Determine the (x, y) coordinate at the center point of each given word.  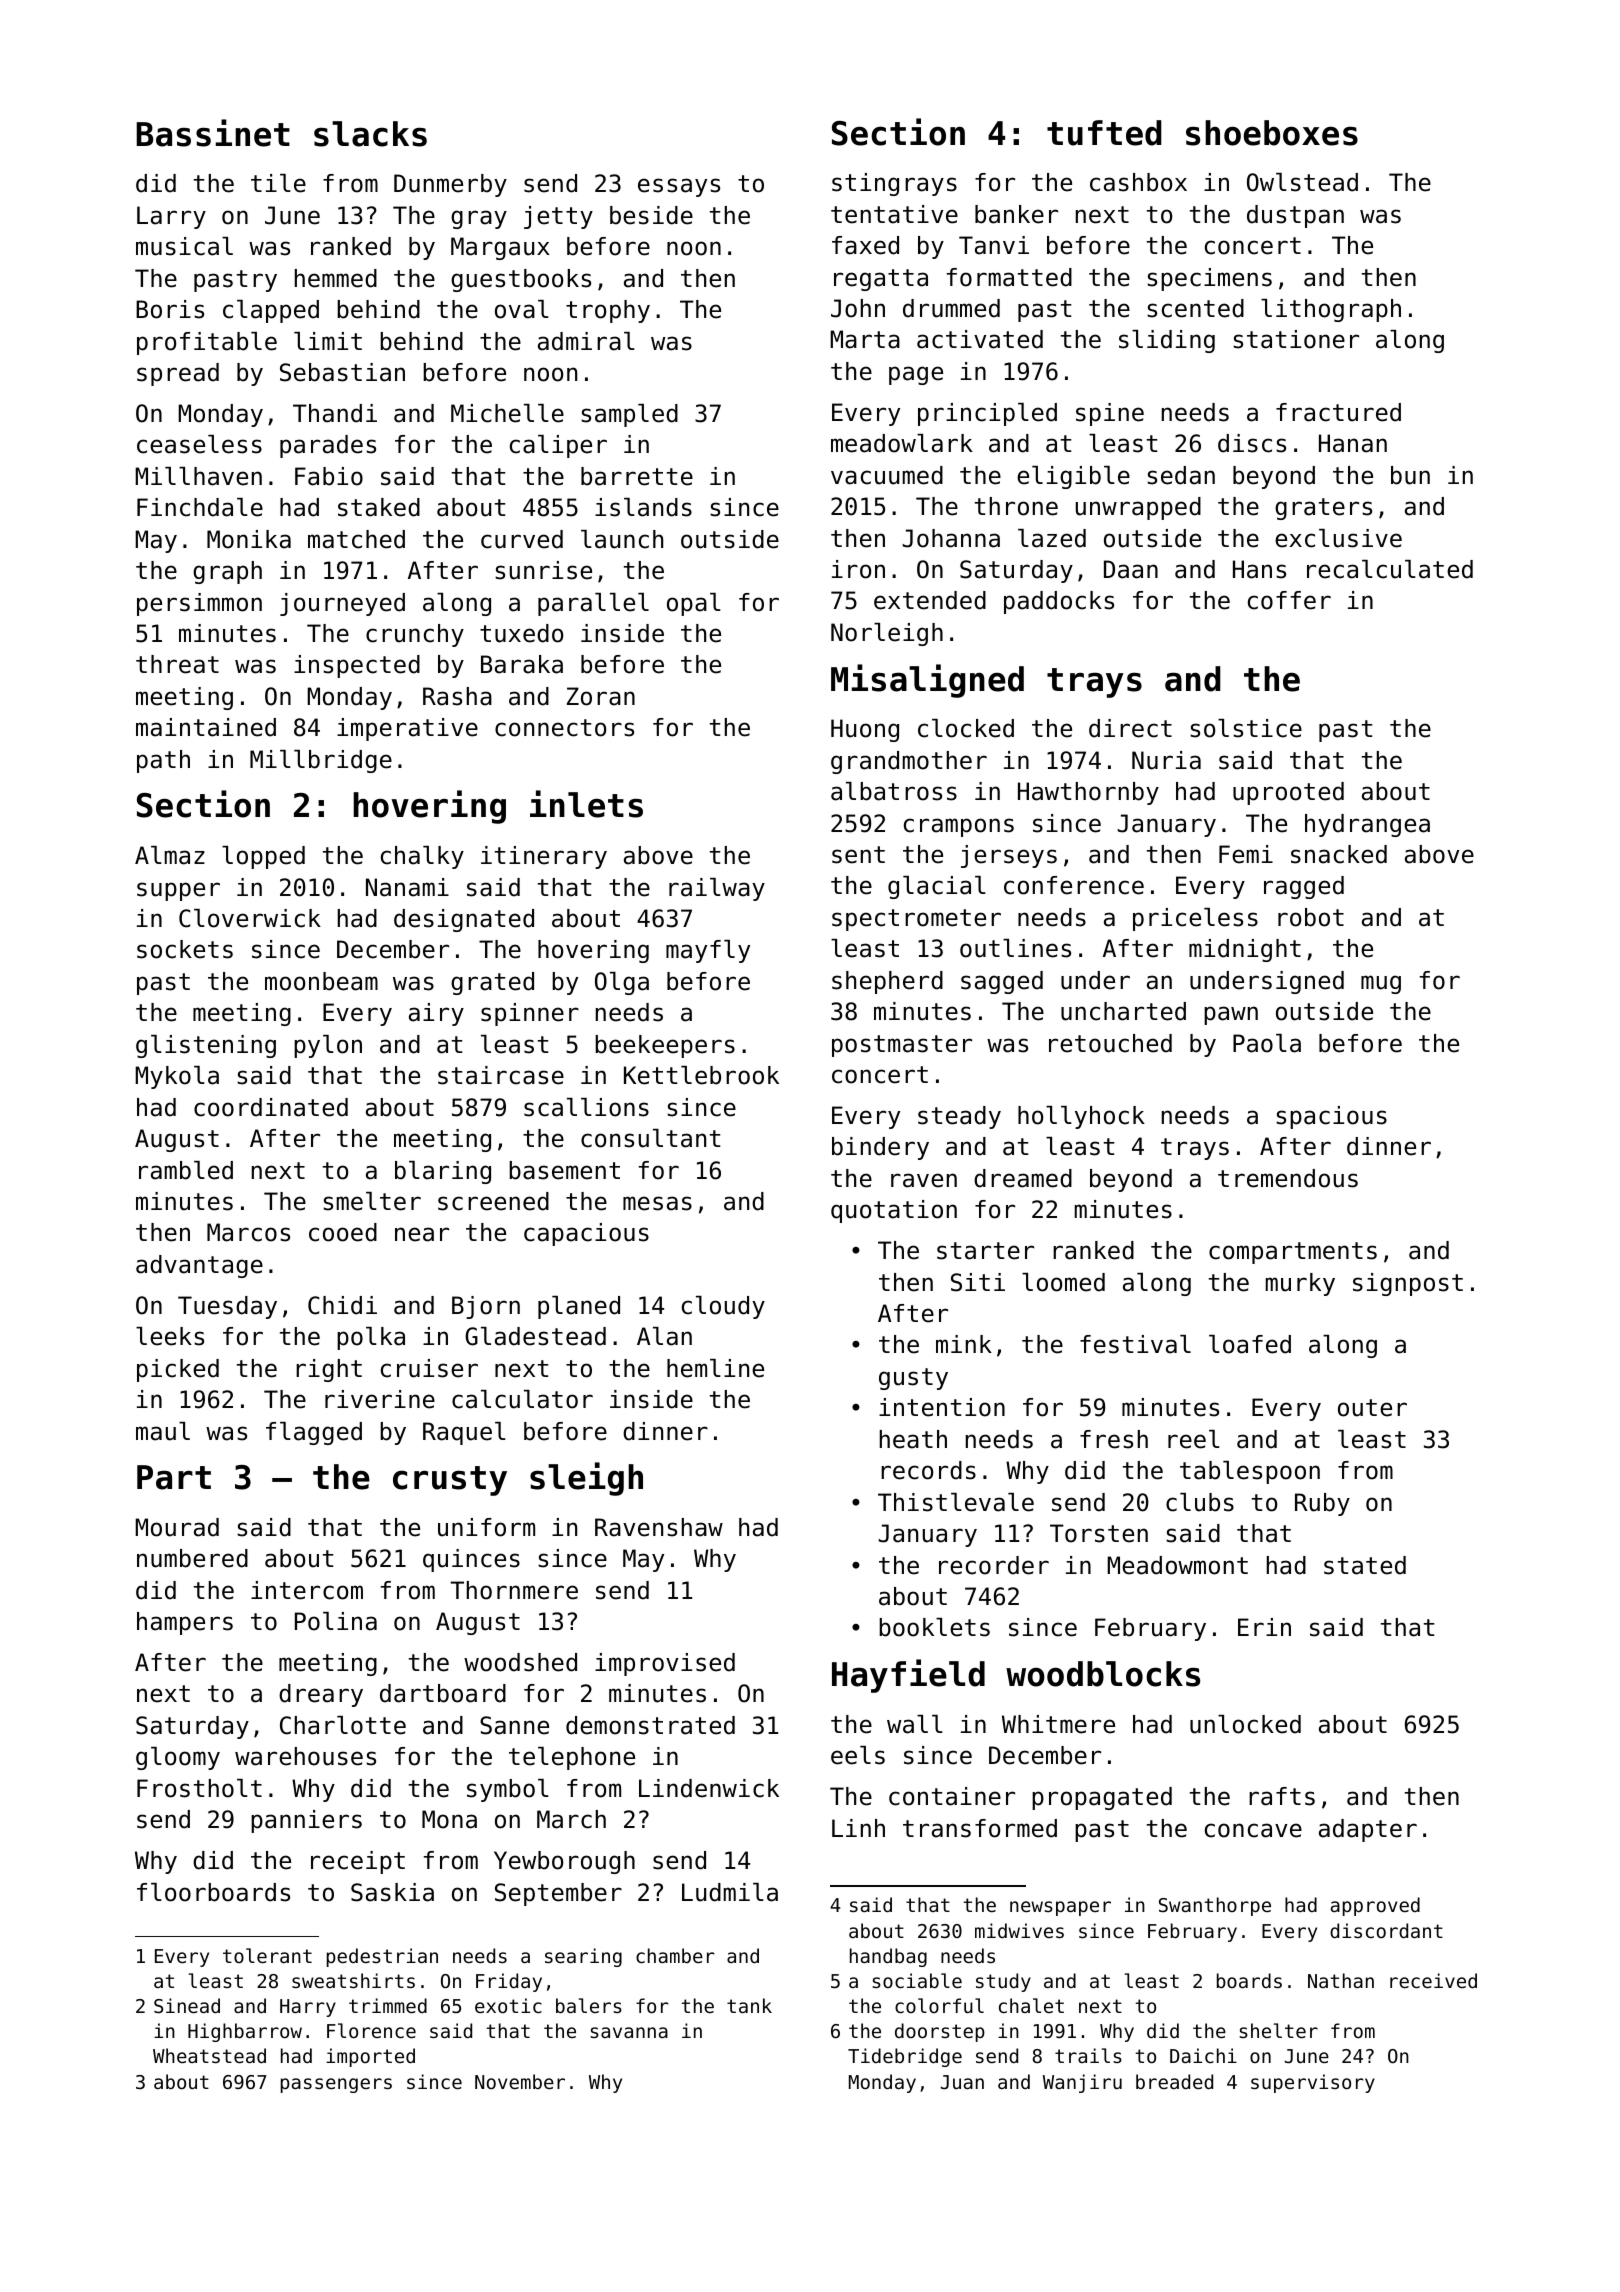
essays (679, 187)
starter (985, 1251)
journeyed (342, 604)
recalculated (1390, 569)
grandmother (909, 762)
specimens (1209, 279)
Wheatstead (209, 2055)
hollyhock (1081, 1117)
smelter (372, 1201)
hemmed (336, 278)
